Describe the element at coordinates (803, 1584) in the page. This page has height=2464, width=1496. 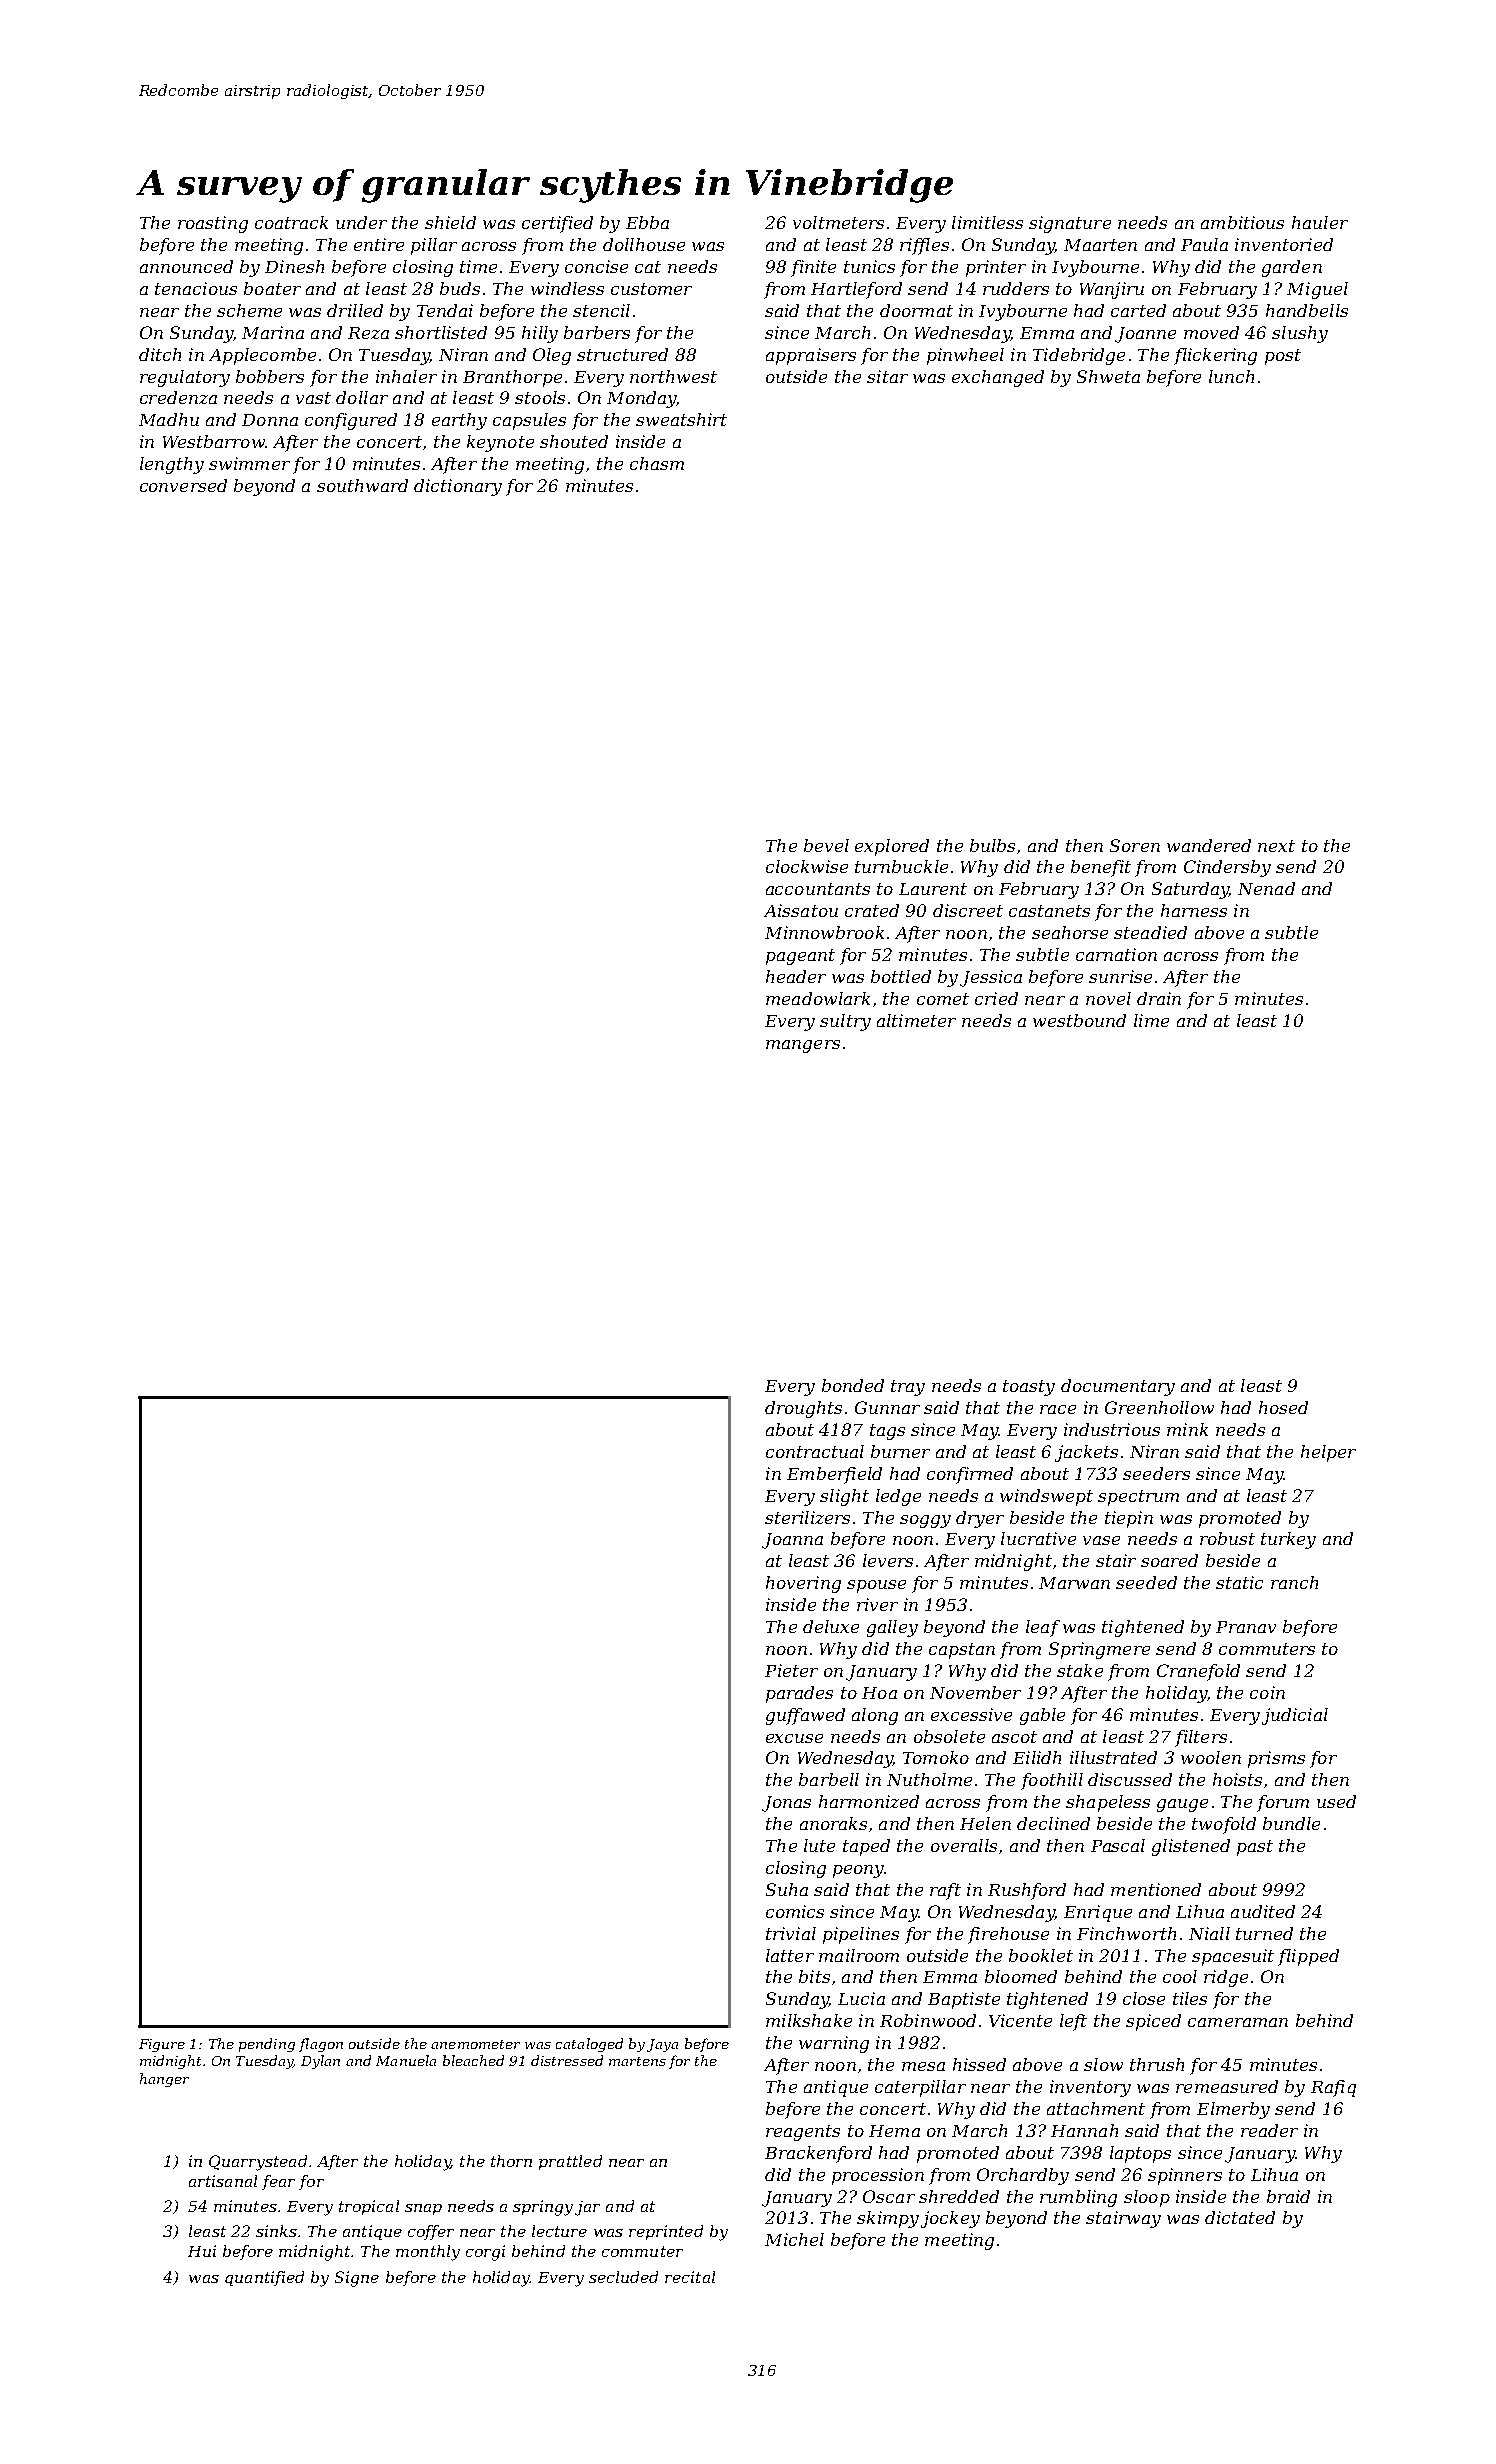
I see `hovering` at that location.
